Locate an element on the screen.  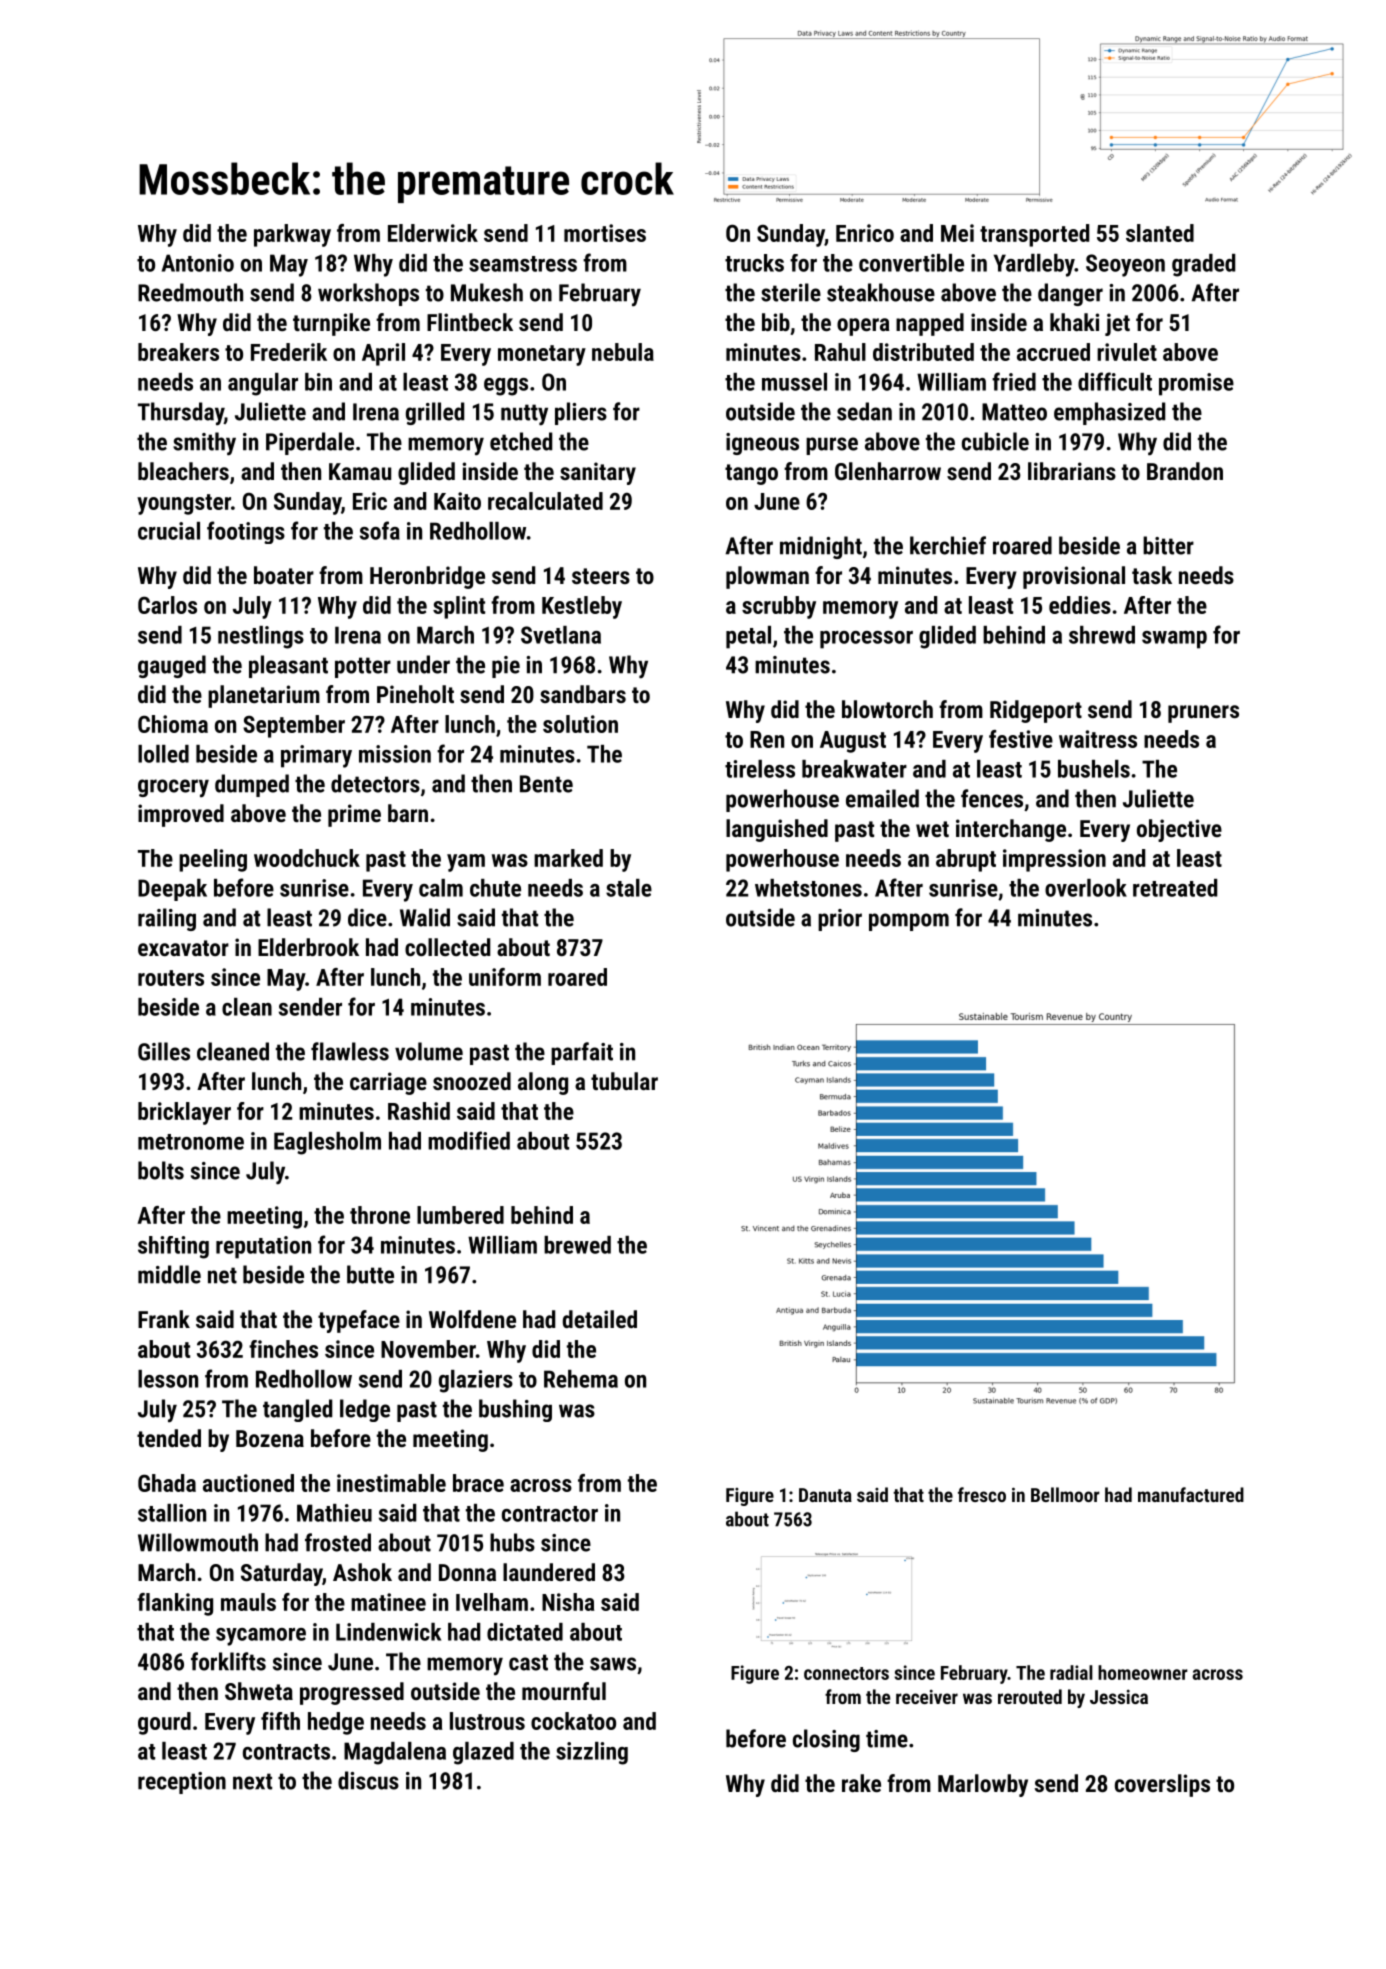
Gilles is located at coordinates (164, 1051).
